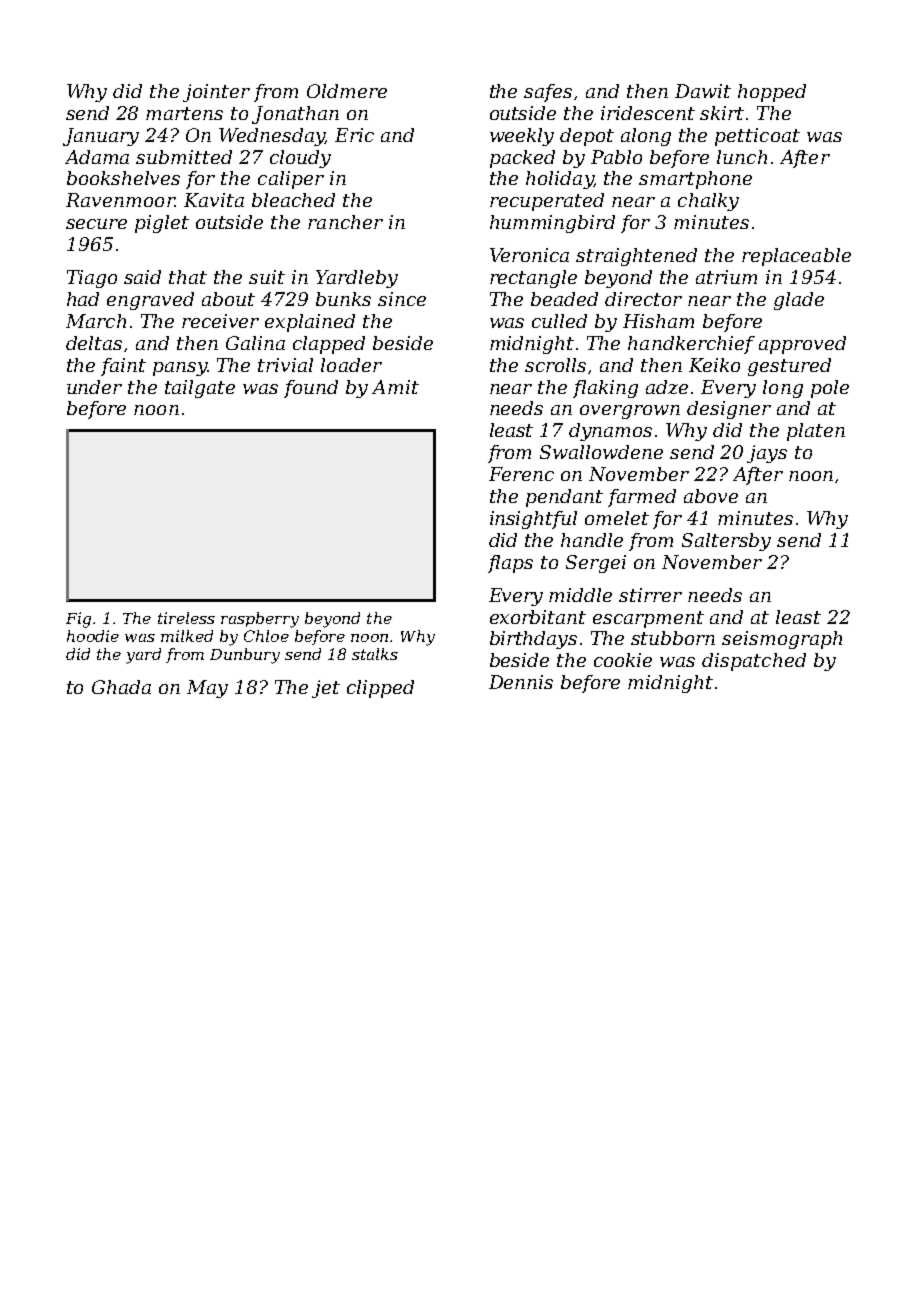  What do you see at coordinates (521, 682) in the screenshot?
I see `Dennis` at bounding box center [521, 682].
